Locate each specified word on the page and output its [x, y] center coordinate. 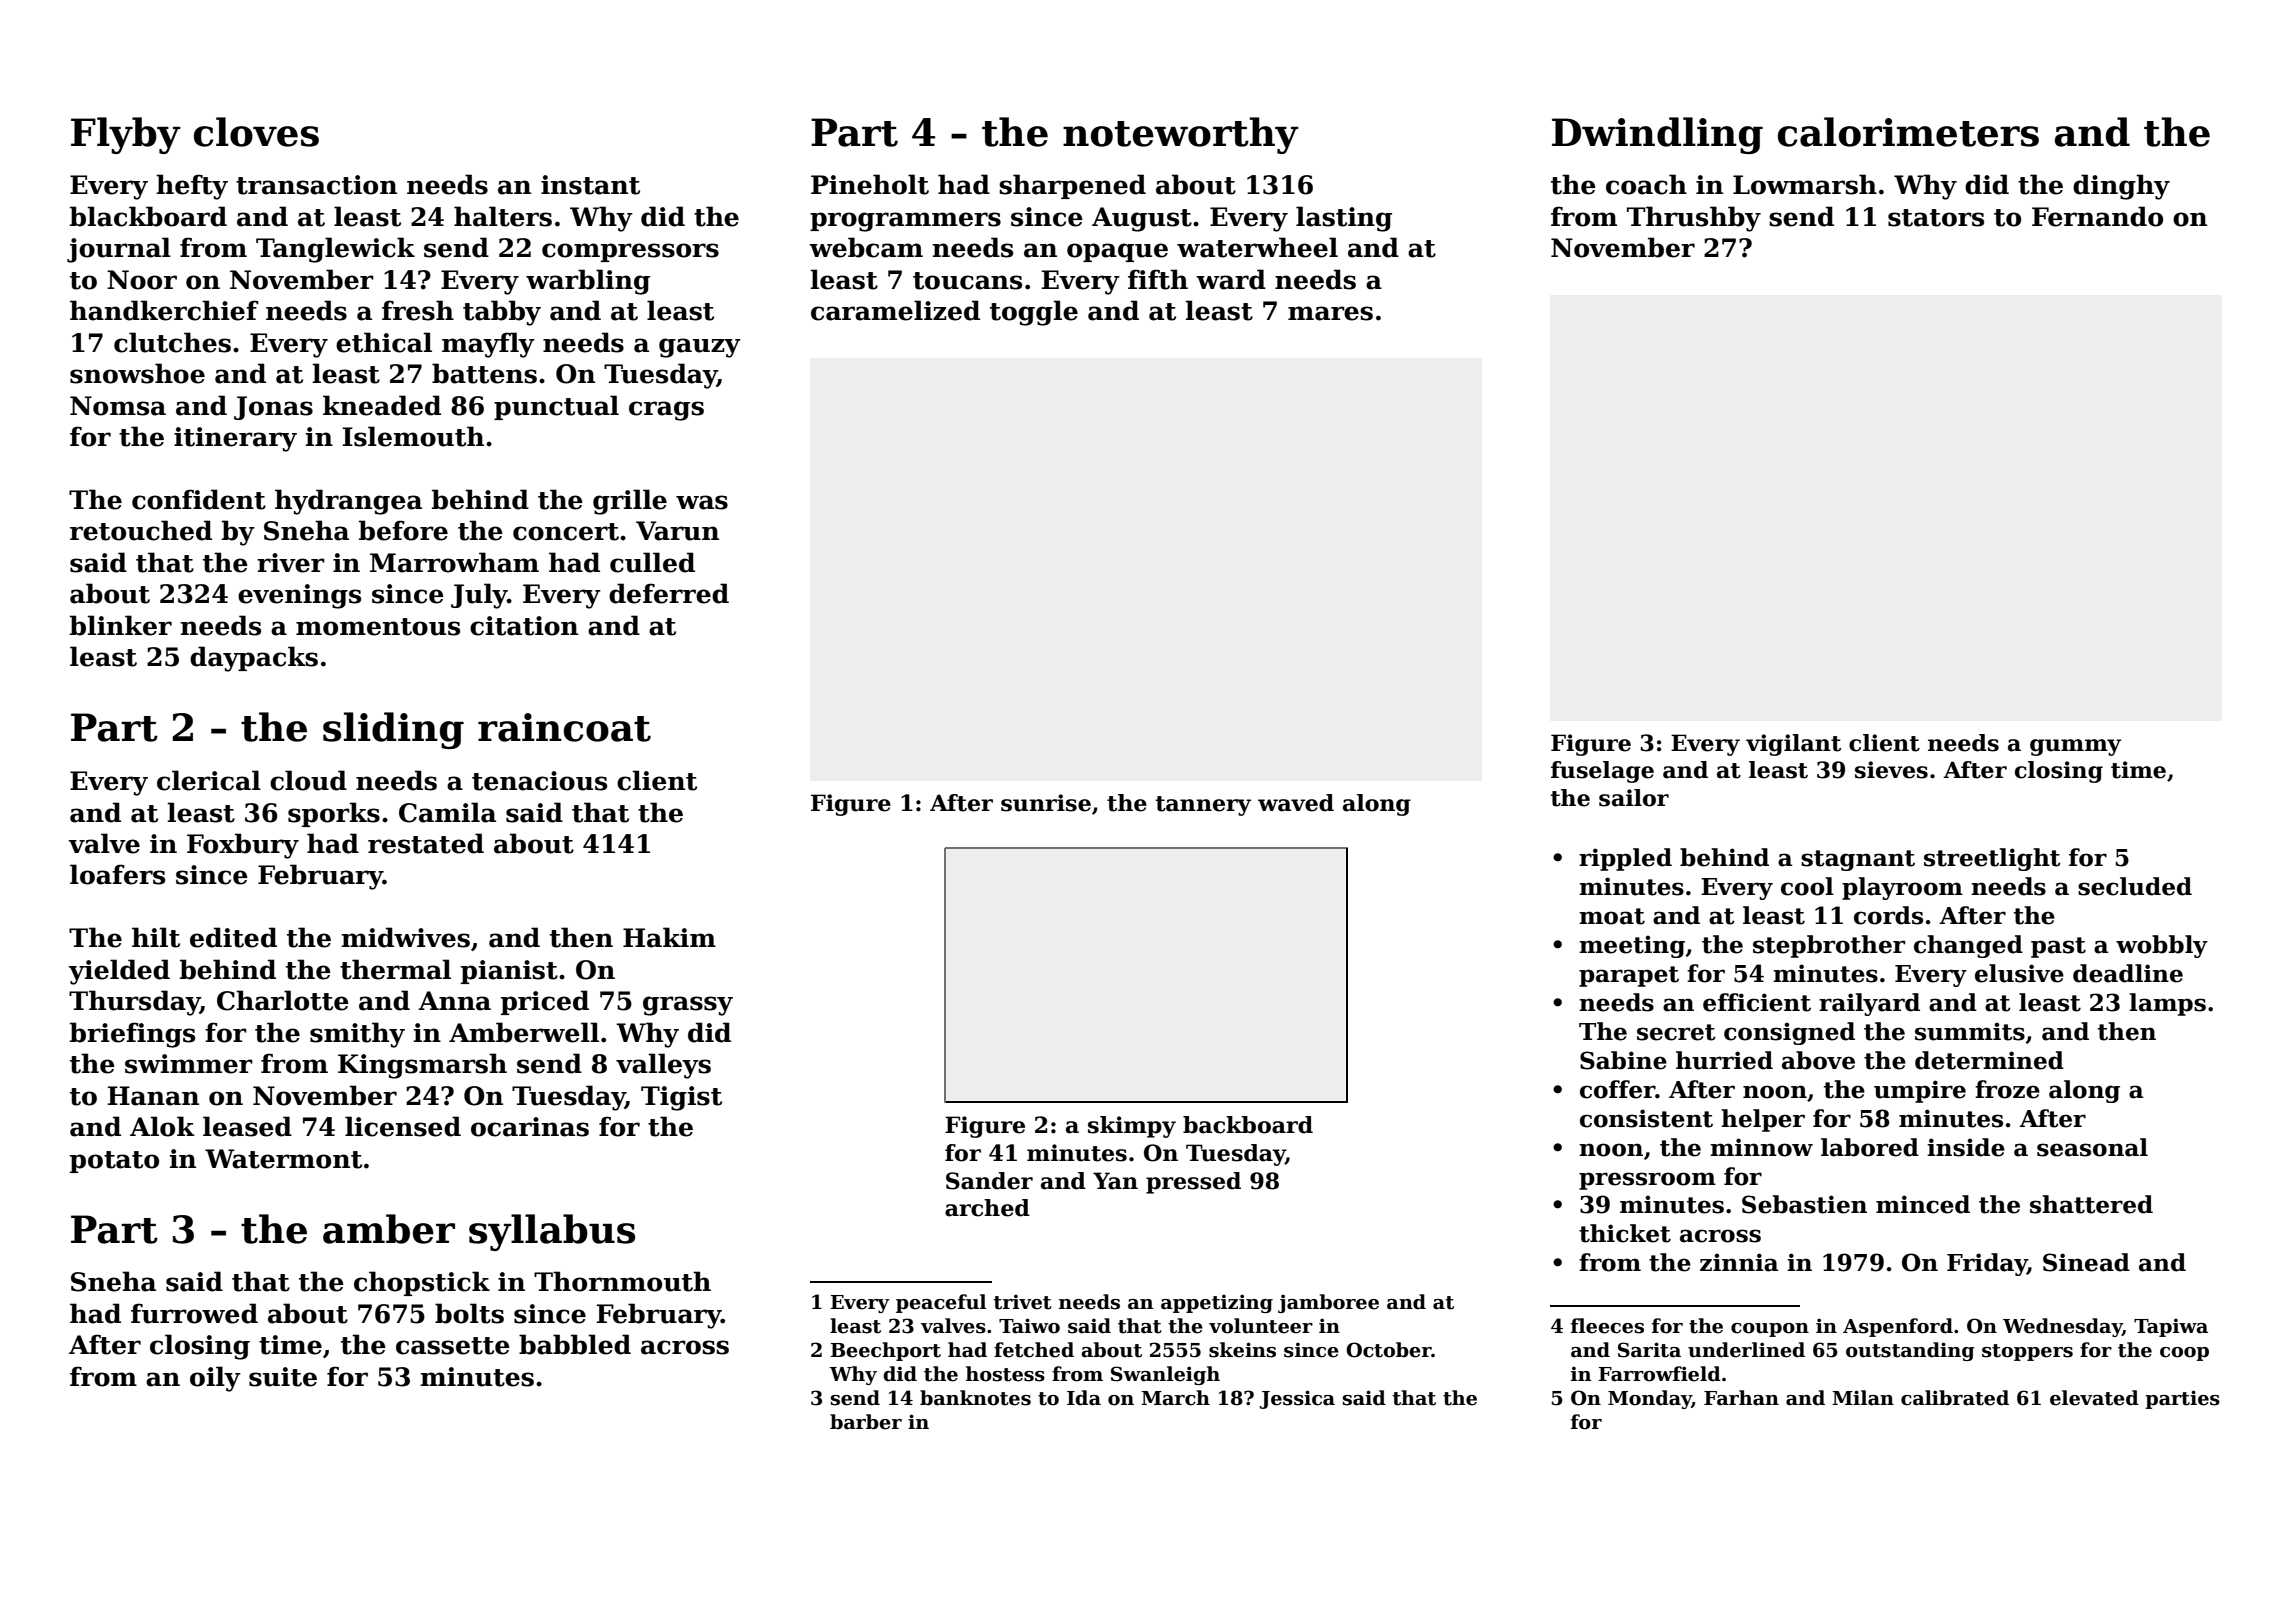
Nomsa [118, 406]
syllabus [552, 1232]
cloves [256, 132]
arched [987, 1208]
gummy [2075, 747]
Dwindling [1657, 135]
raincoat [564, 727]
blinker [121, 625]
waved [1296, 803]
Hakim [669, 937]
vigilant [1793, 745]
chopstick [422, 1283]
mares [1330, 313]
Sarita [1649, 1350]
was [702, 502]
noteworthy [1181, 135]
